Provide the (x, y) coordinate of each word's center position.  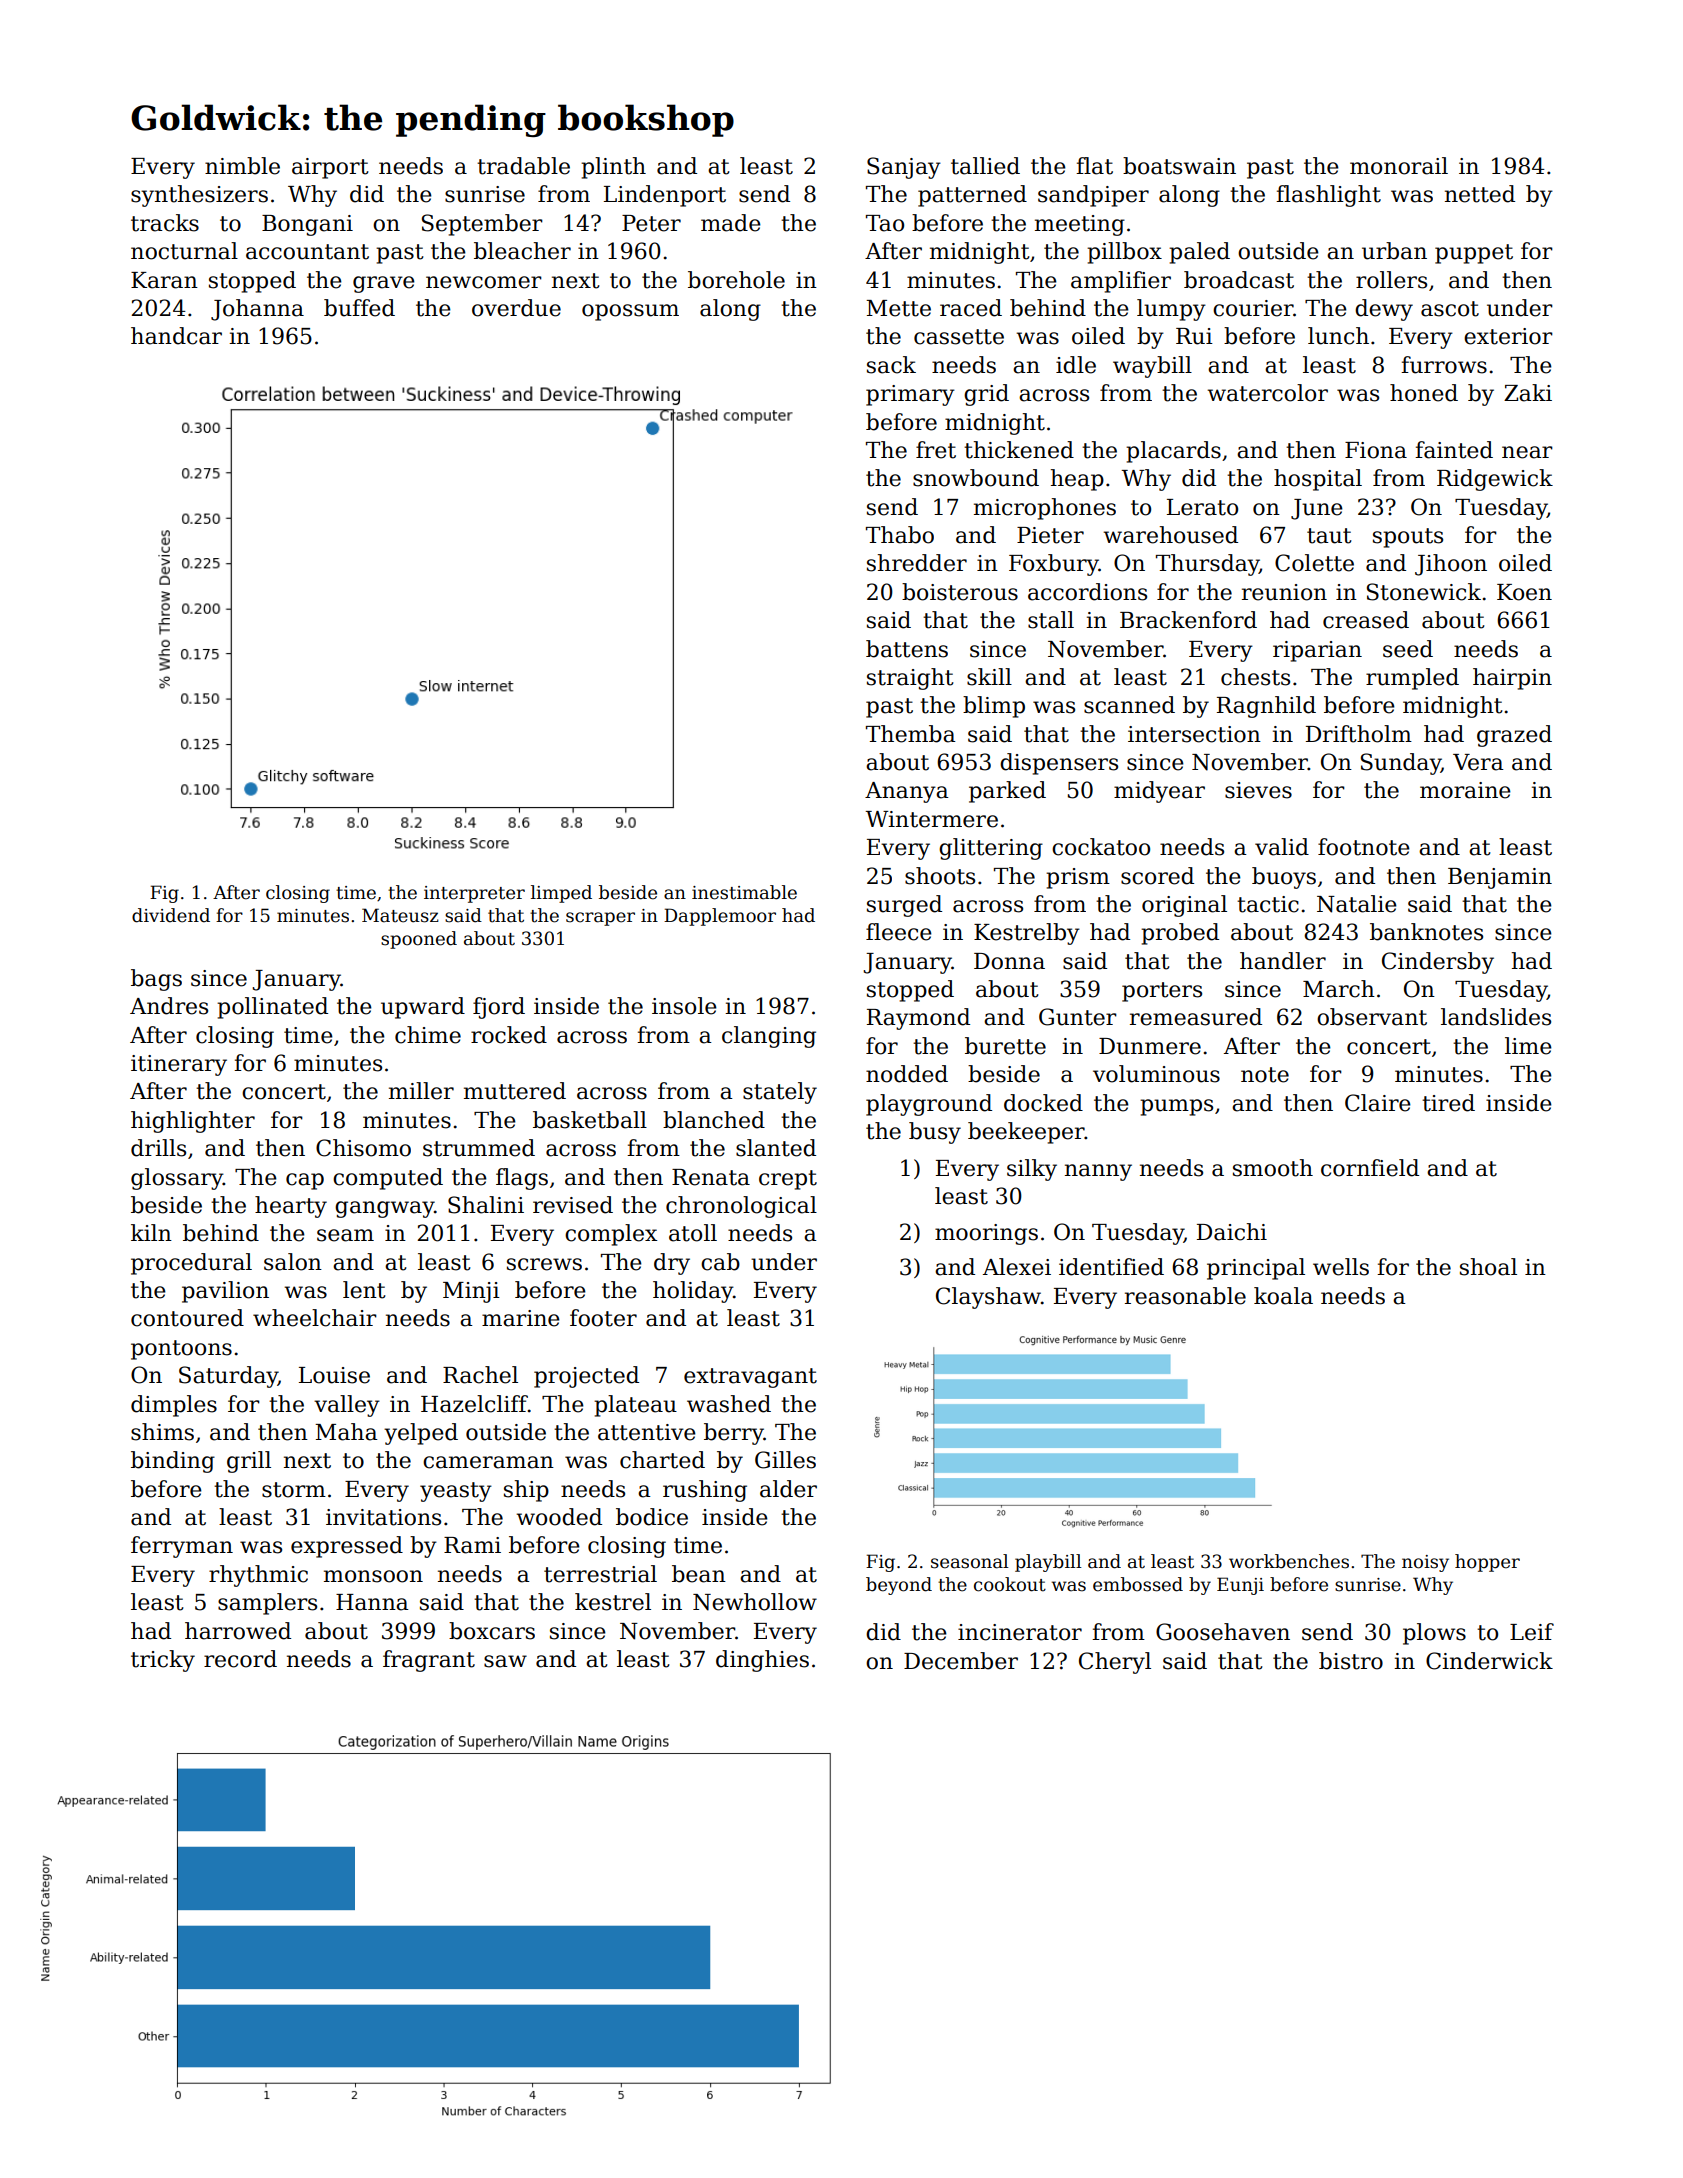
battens (907, 649)
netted (1480, 194)
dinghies (762, 1661)
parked (1007, 792)
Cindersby (1438, 963)
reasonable (1185, 1296)
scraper (600, 919)
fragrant (429, 1661)
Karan (164, 280)
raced (971, 308)
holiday (693, 1292)
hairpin (1512, 679)
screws (544, 1264)
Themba (911, 734)
